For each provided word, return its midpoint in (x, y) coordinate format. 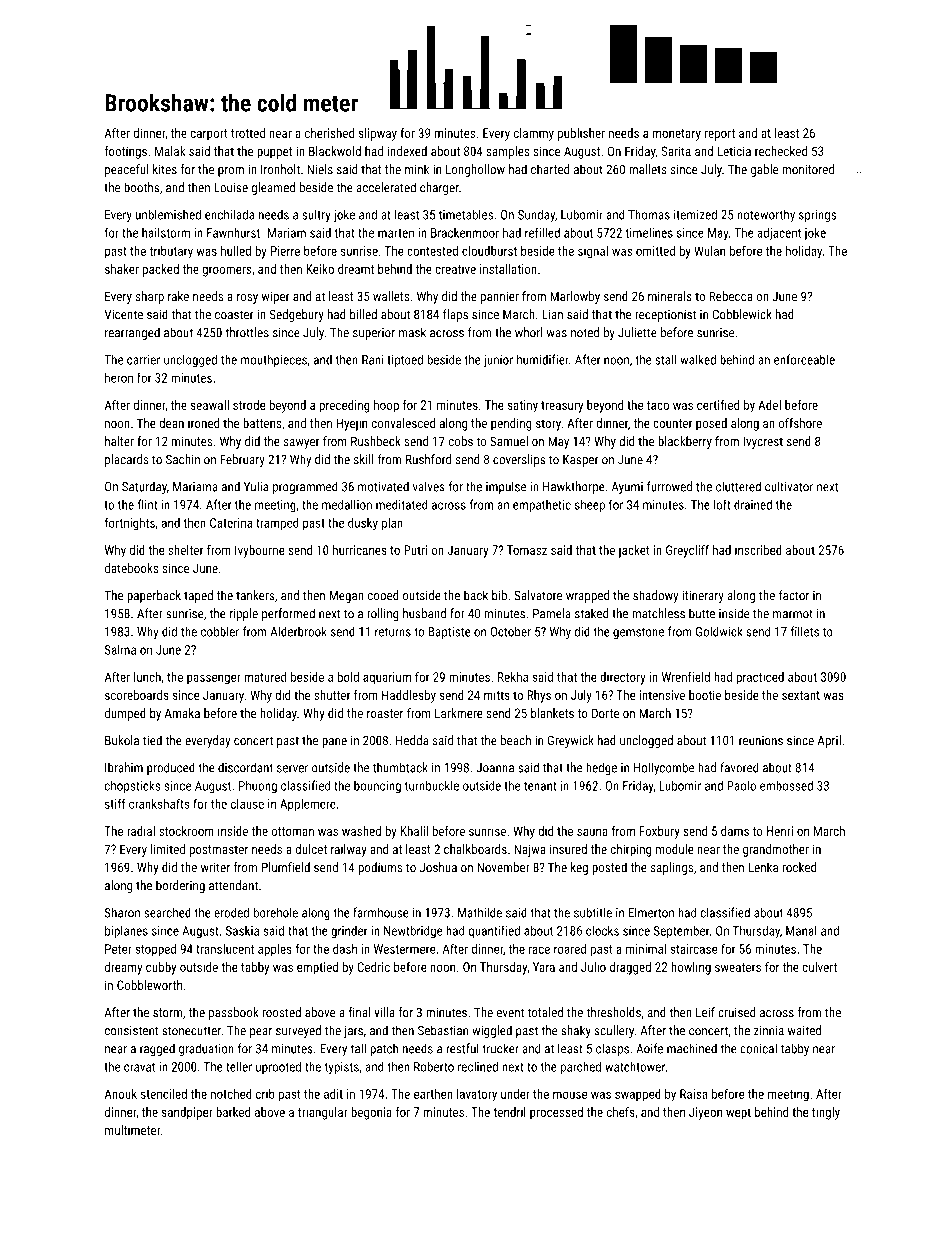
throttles (247, 332)
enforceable (804, 359)
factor (794, 595)
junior (498, 361)
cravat (139, 1067)
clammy (534, 134)
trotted (248, 133)
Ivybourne (260, 551)
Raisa (693, 1094)
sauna (592, 832)
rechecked (781, 151)
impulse (506, 487)
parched (581, 1067)
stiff (115, 803)
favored (739, 767)
